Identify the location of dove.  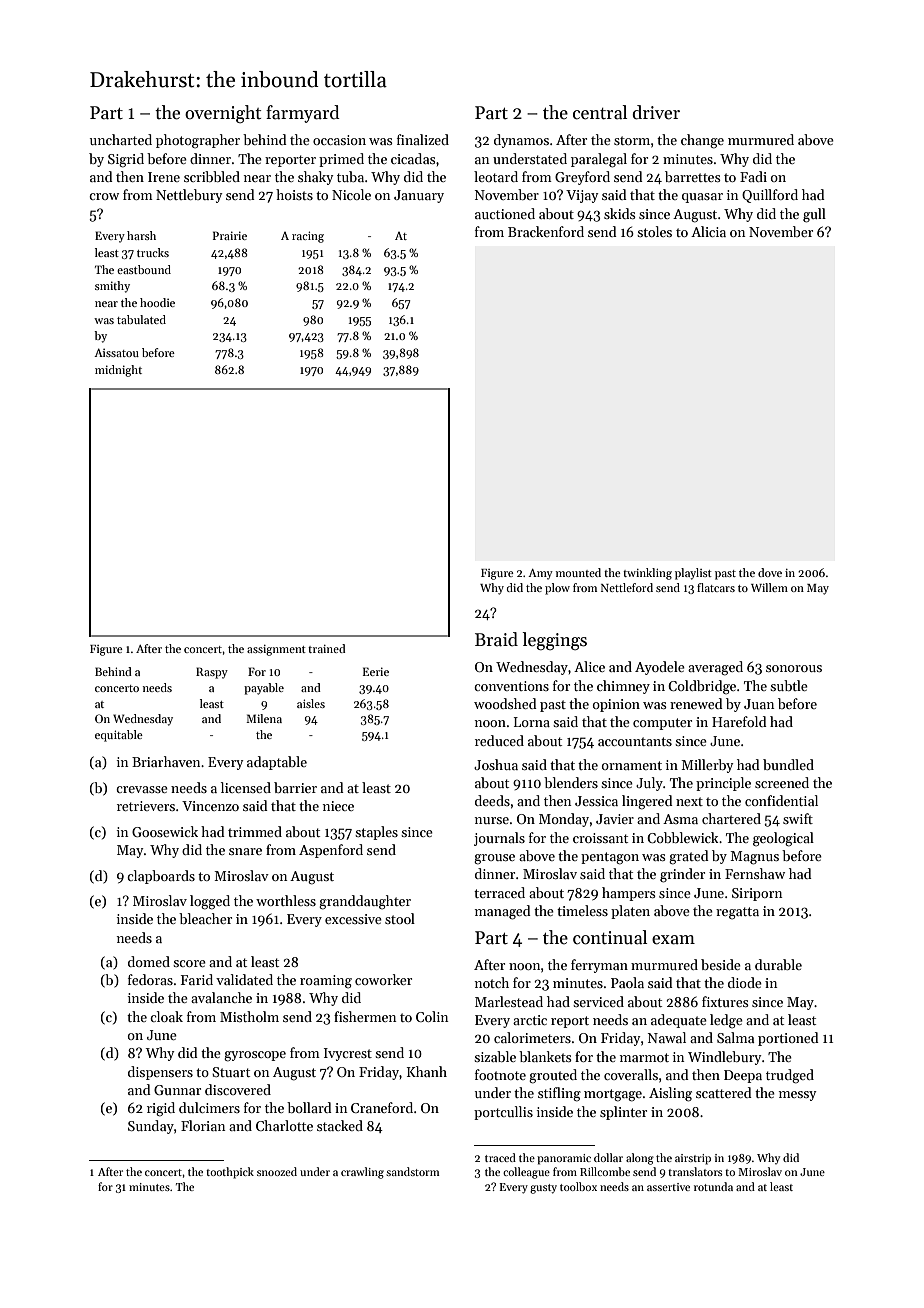
(770, 572).
